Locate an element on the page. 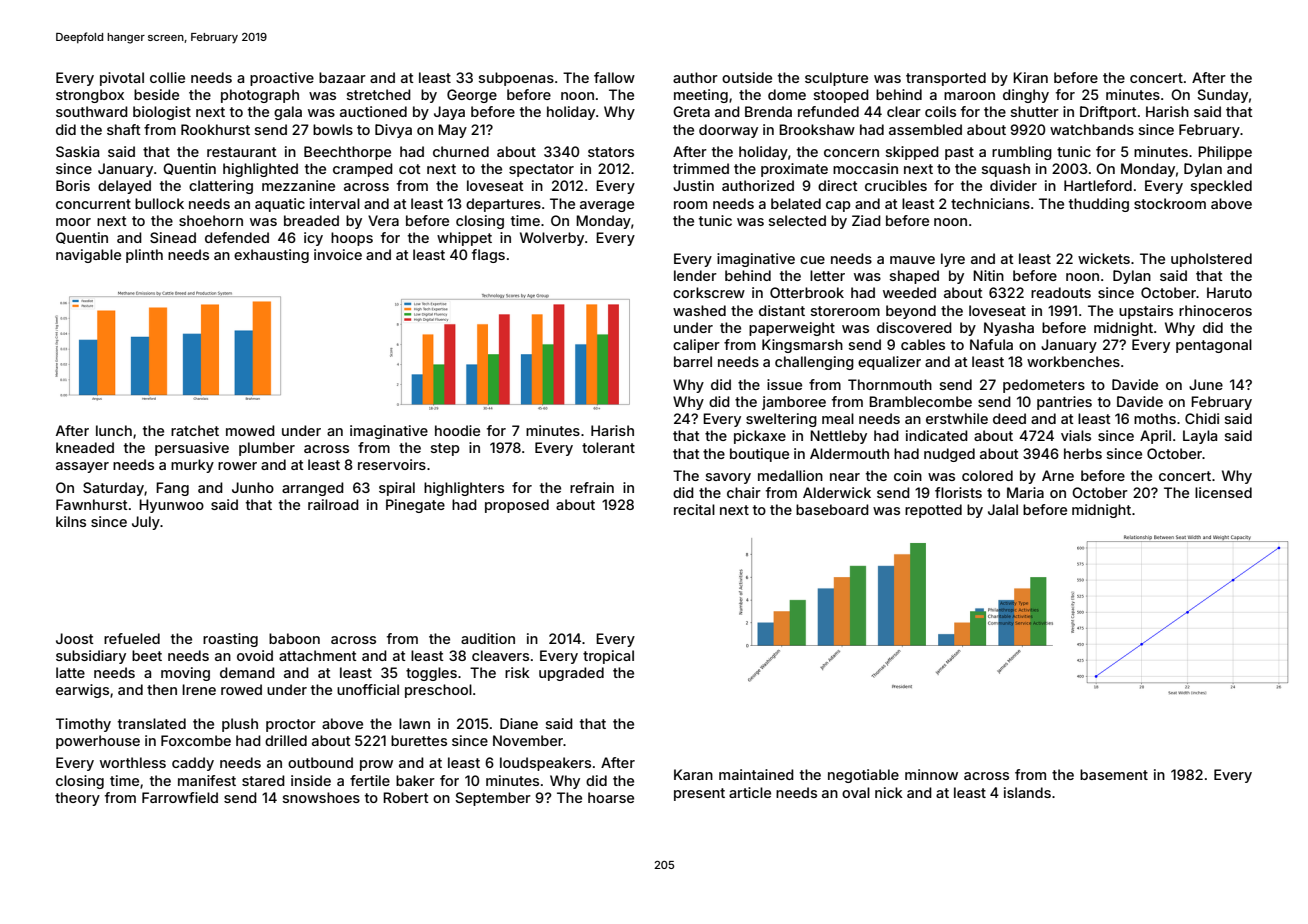 The height and width of the image is (924, 1308). Pinegate is located at coordinates (415, 506).
